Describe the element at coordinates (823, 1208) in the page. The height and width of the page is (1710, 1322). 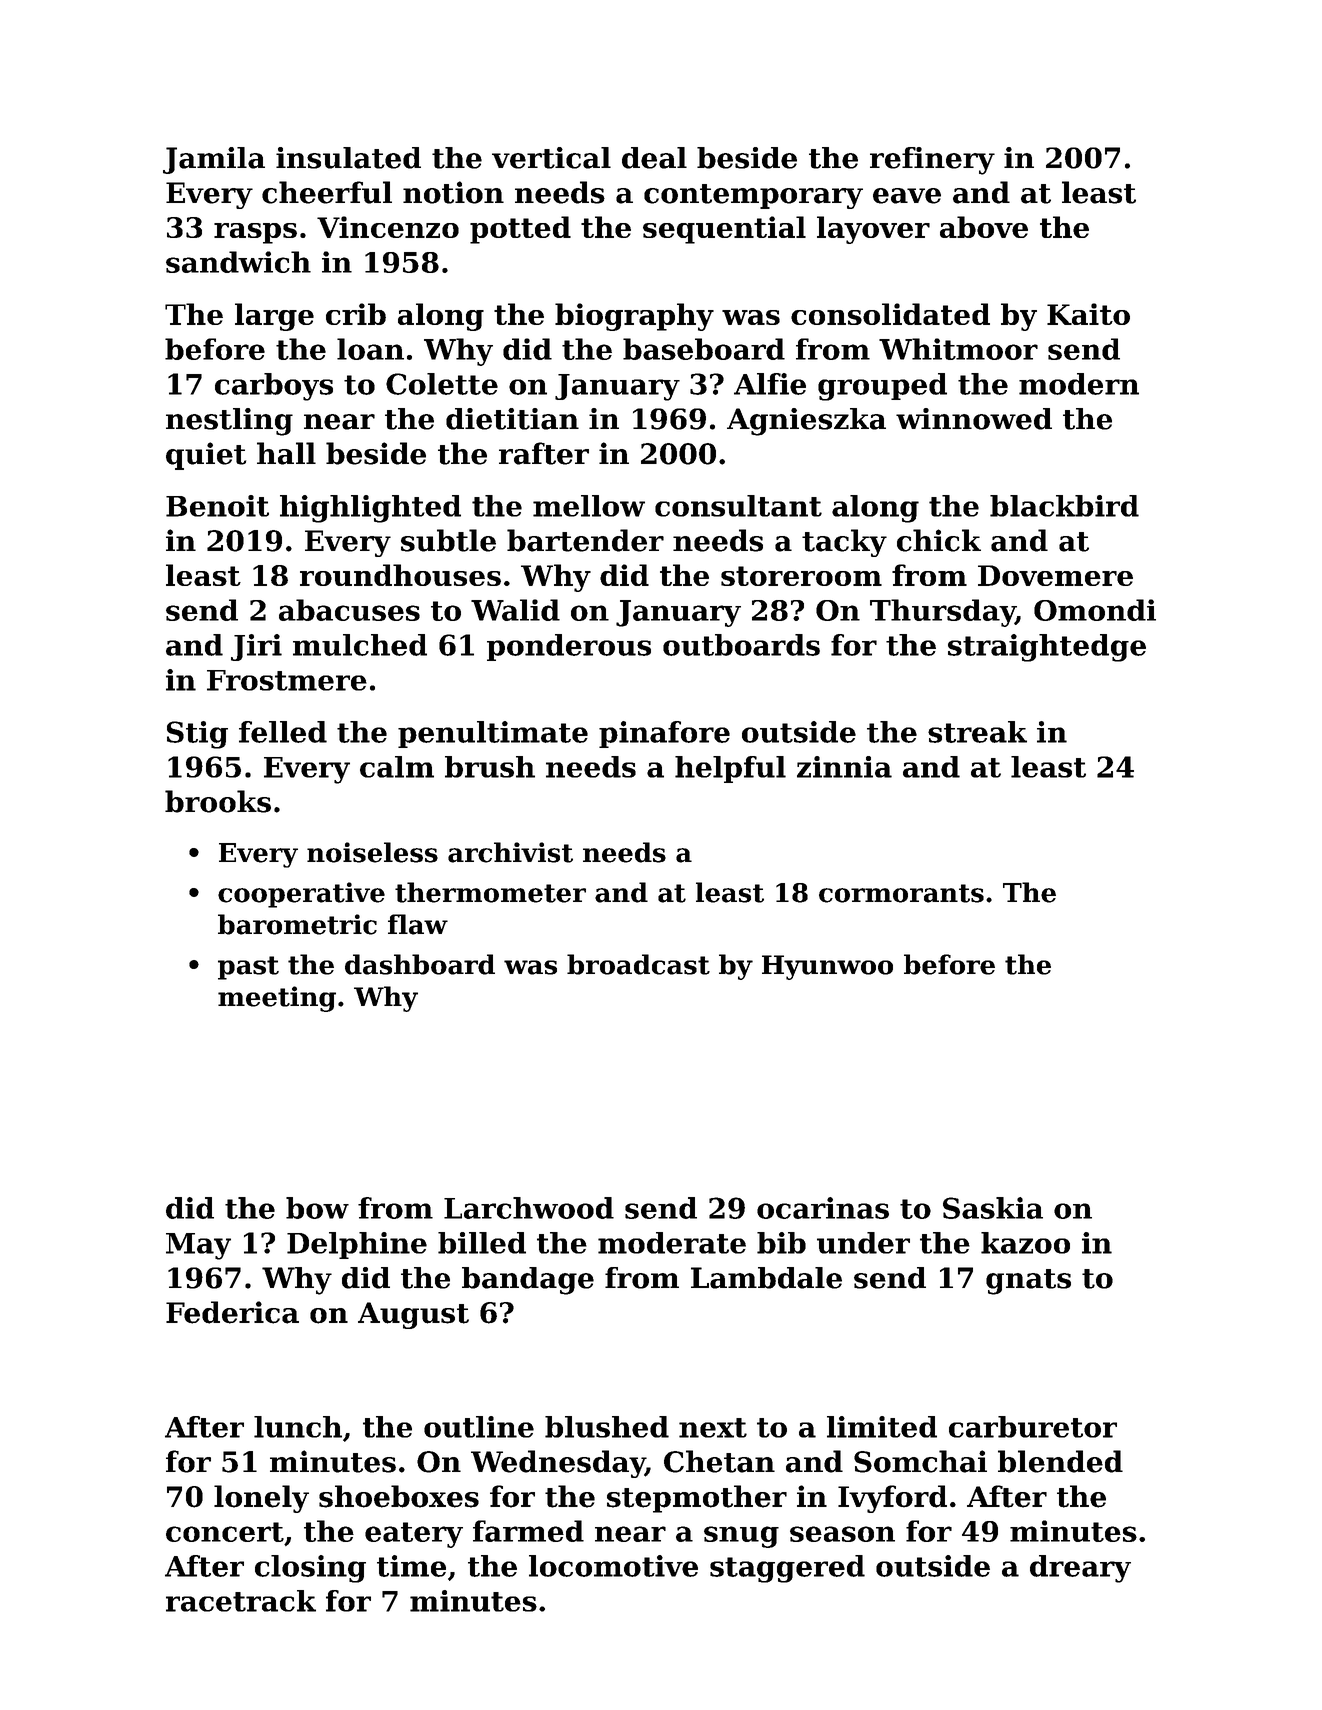
I see `ocarinas` at that location.
